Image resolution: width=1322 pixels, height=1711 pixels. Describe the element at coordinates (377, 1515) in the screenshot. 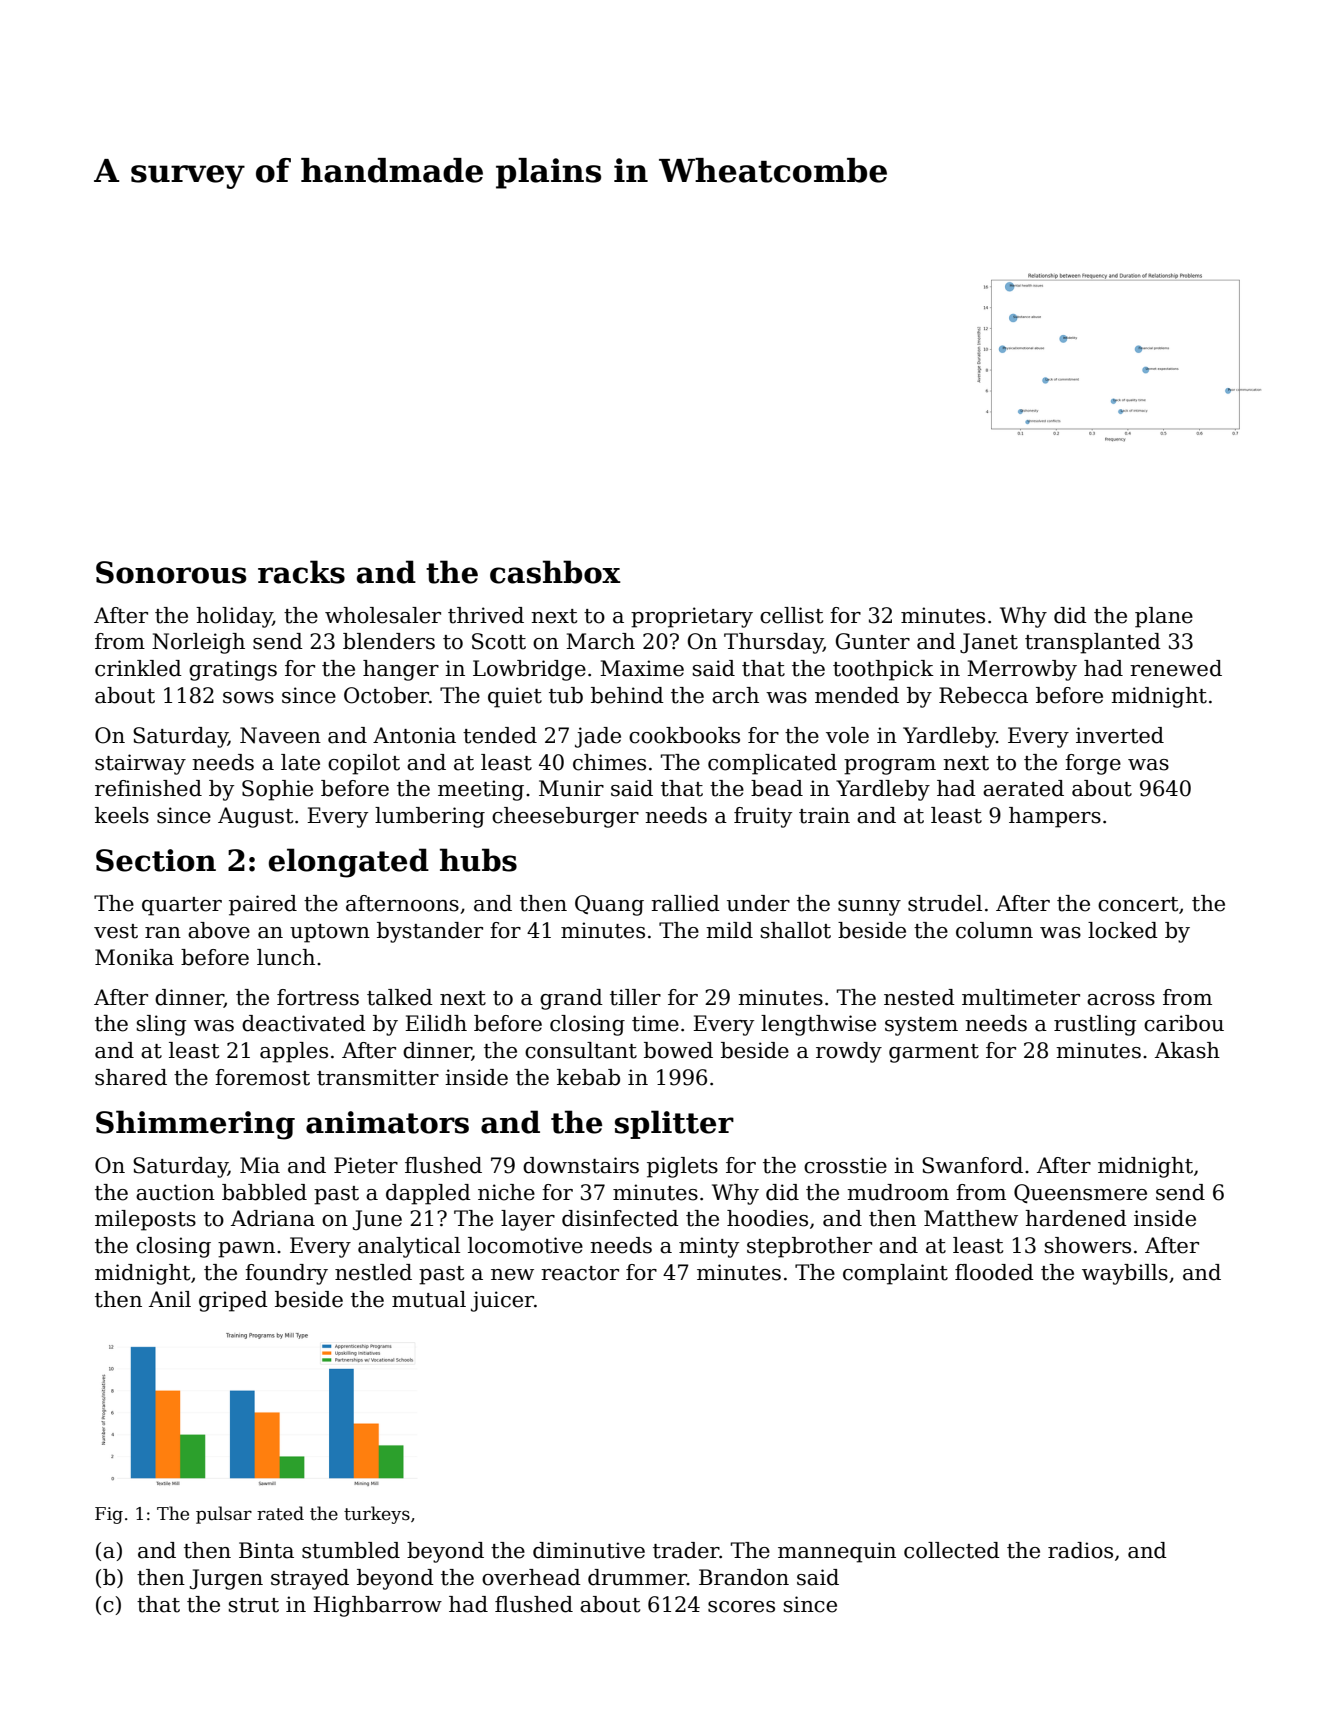

I see `turkeys` at that location.
